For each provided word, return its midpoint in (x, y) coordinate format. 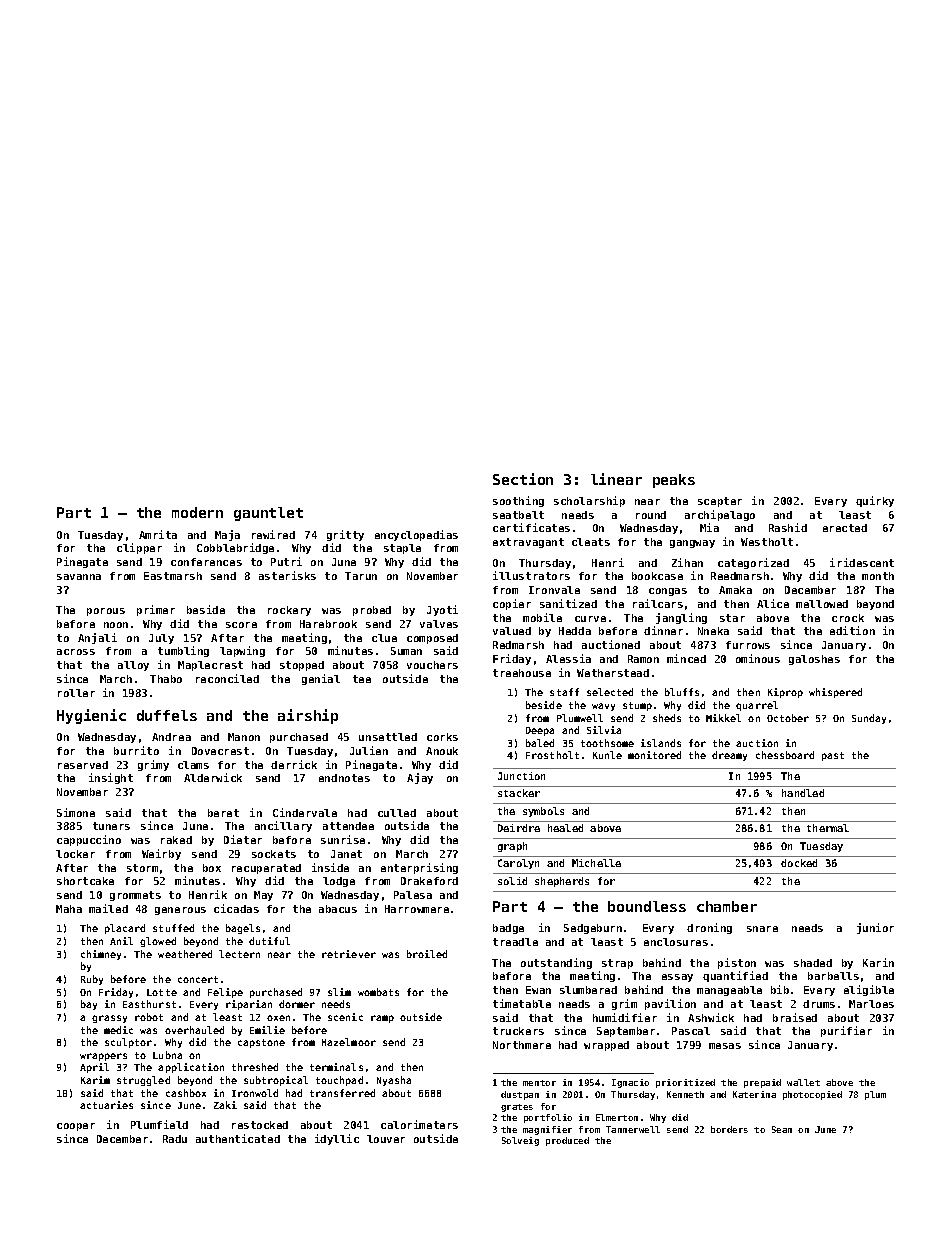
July (161, 639)
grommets (135, 896)
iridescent (862, 562)
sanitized (568, 603)
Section (523, 479)
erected (845, 528)
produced (567, 1141)
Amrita (158, 534)
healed (565, 828)
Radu (175, 1139)
